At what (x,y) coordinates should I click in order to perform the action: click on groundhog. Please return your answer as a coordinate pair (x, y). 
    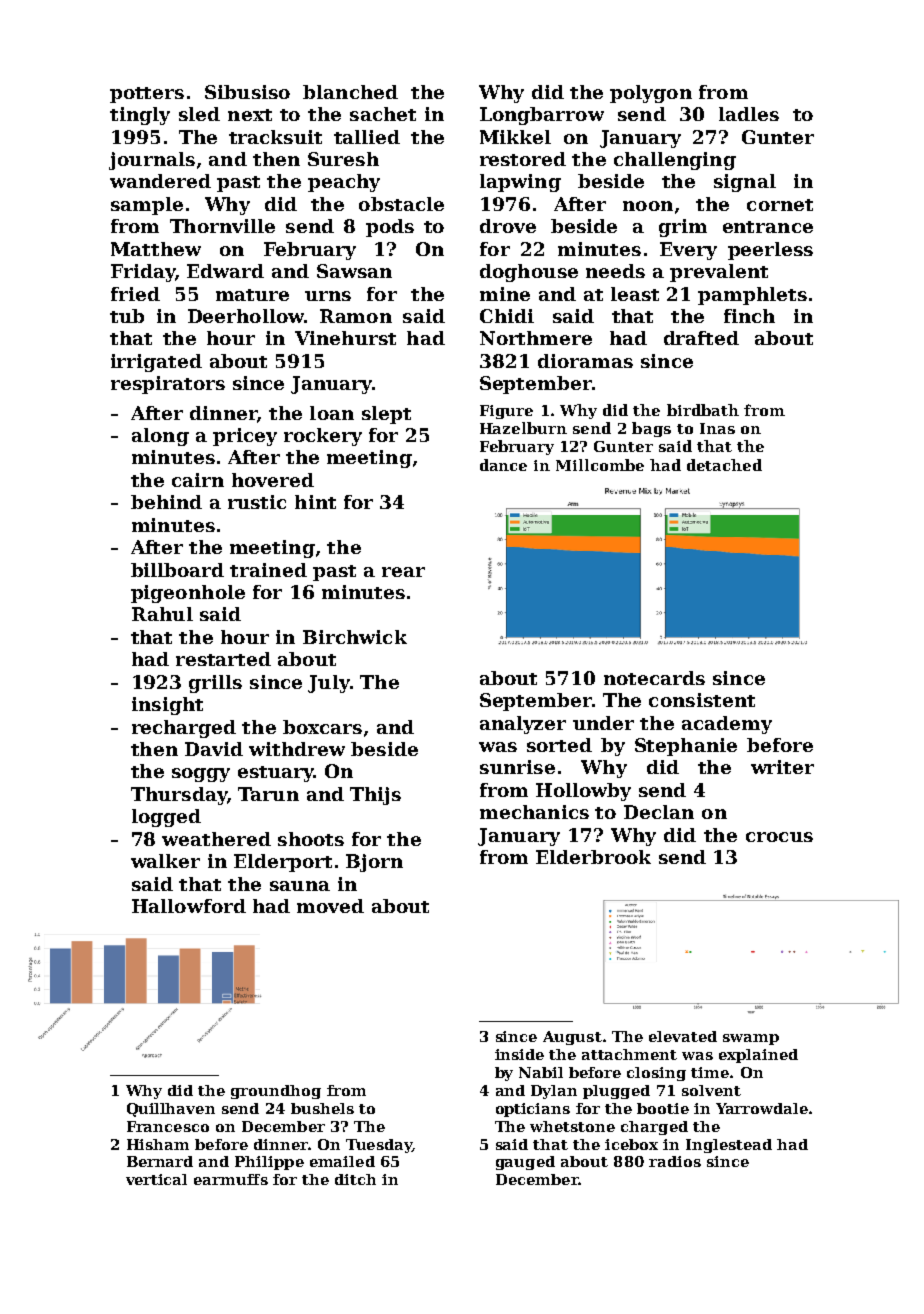
    Looking at the image, I should click on (276, 1092).
